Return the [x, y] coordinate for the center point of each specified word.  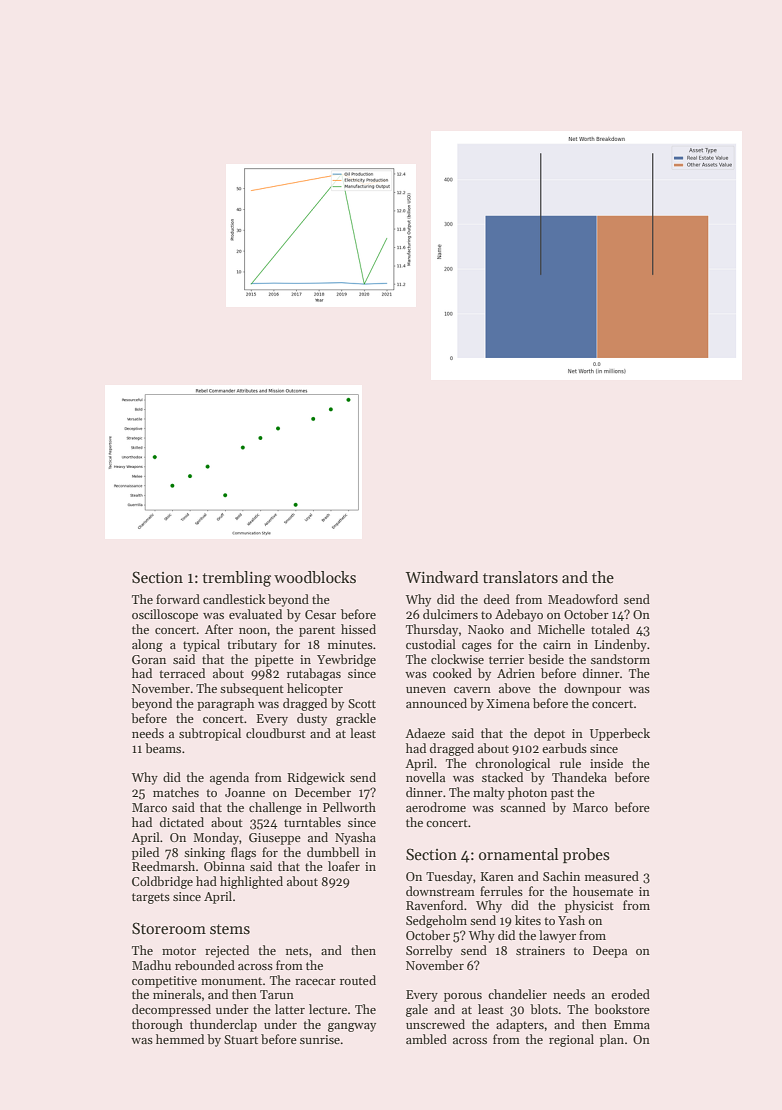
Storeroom [169, 928]
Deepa [610, 952]
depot [549, 734]
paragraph [225, 704]
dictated [182, 822]
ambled [426, 1039]
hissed [358, 629]
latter [290, 1009]
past [562, 794]
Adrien [516, 673]
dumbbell [333, 852]
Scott [362, 703]
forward [178, 599]
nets [297, 951]
